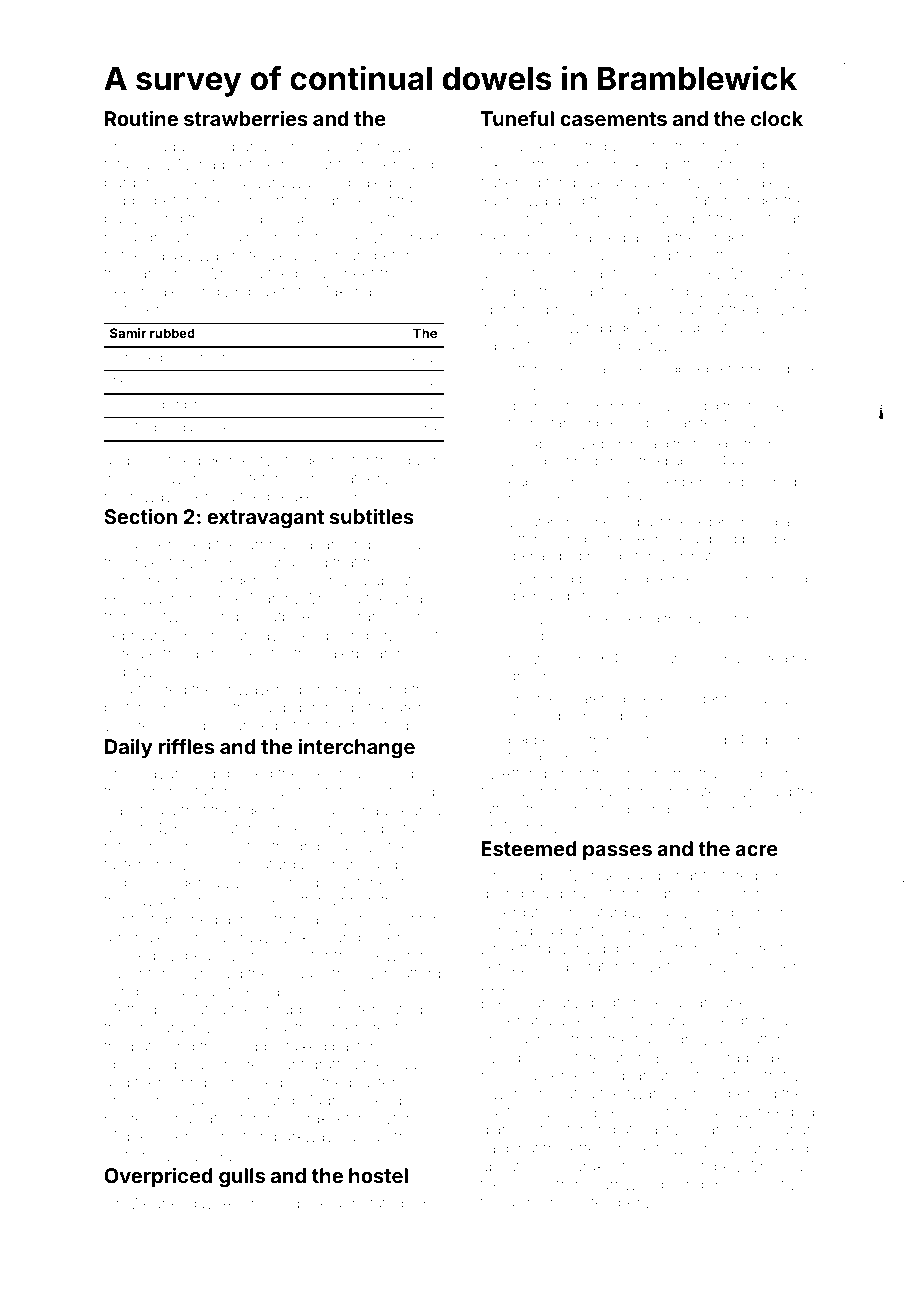  I want to click on reiterated, so click(264, 255).
